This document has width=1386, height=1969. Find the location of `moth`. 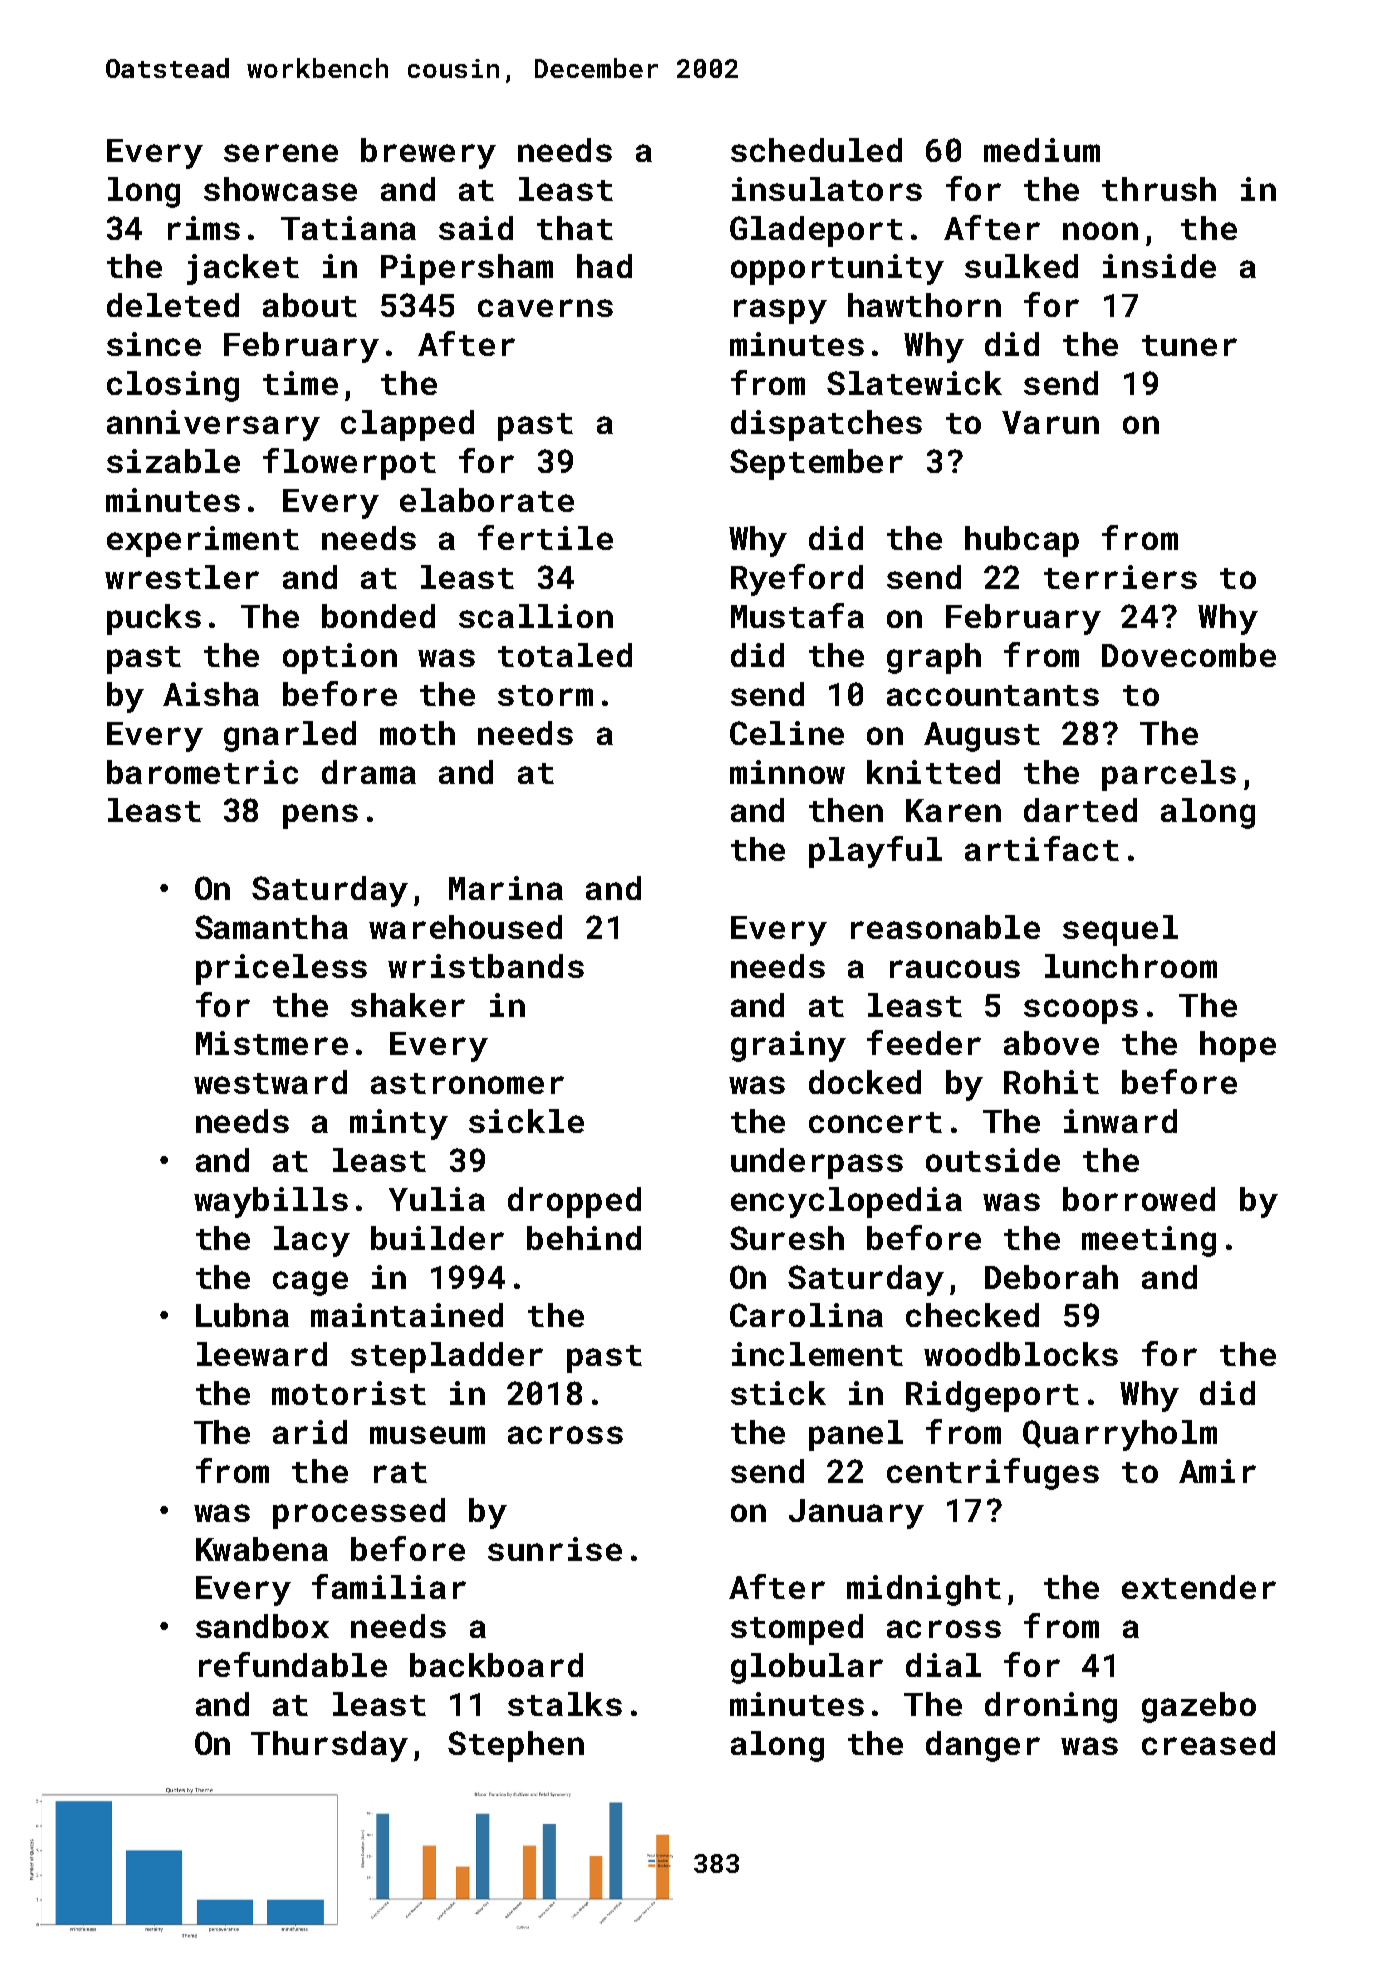

moth is located at coordinates (417, 733).
